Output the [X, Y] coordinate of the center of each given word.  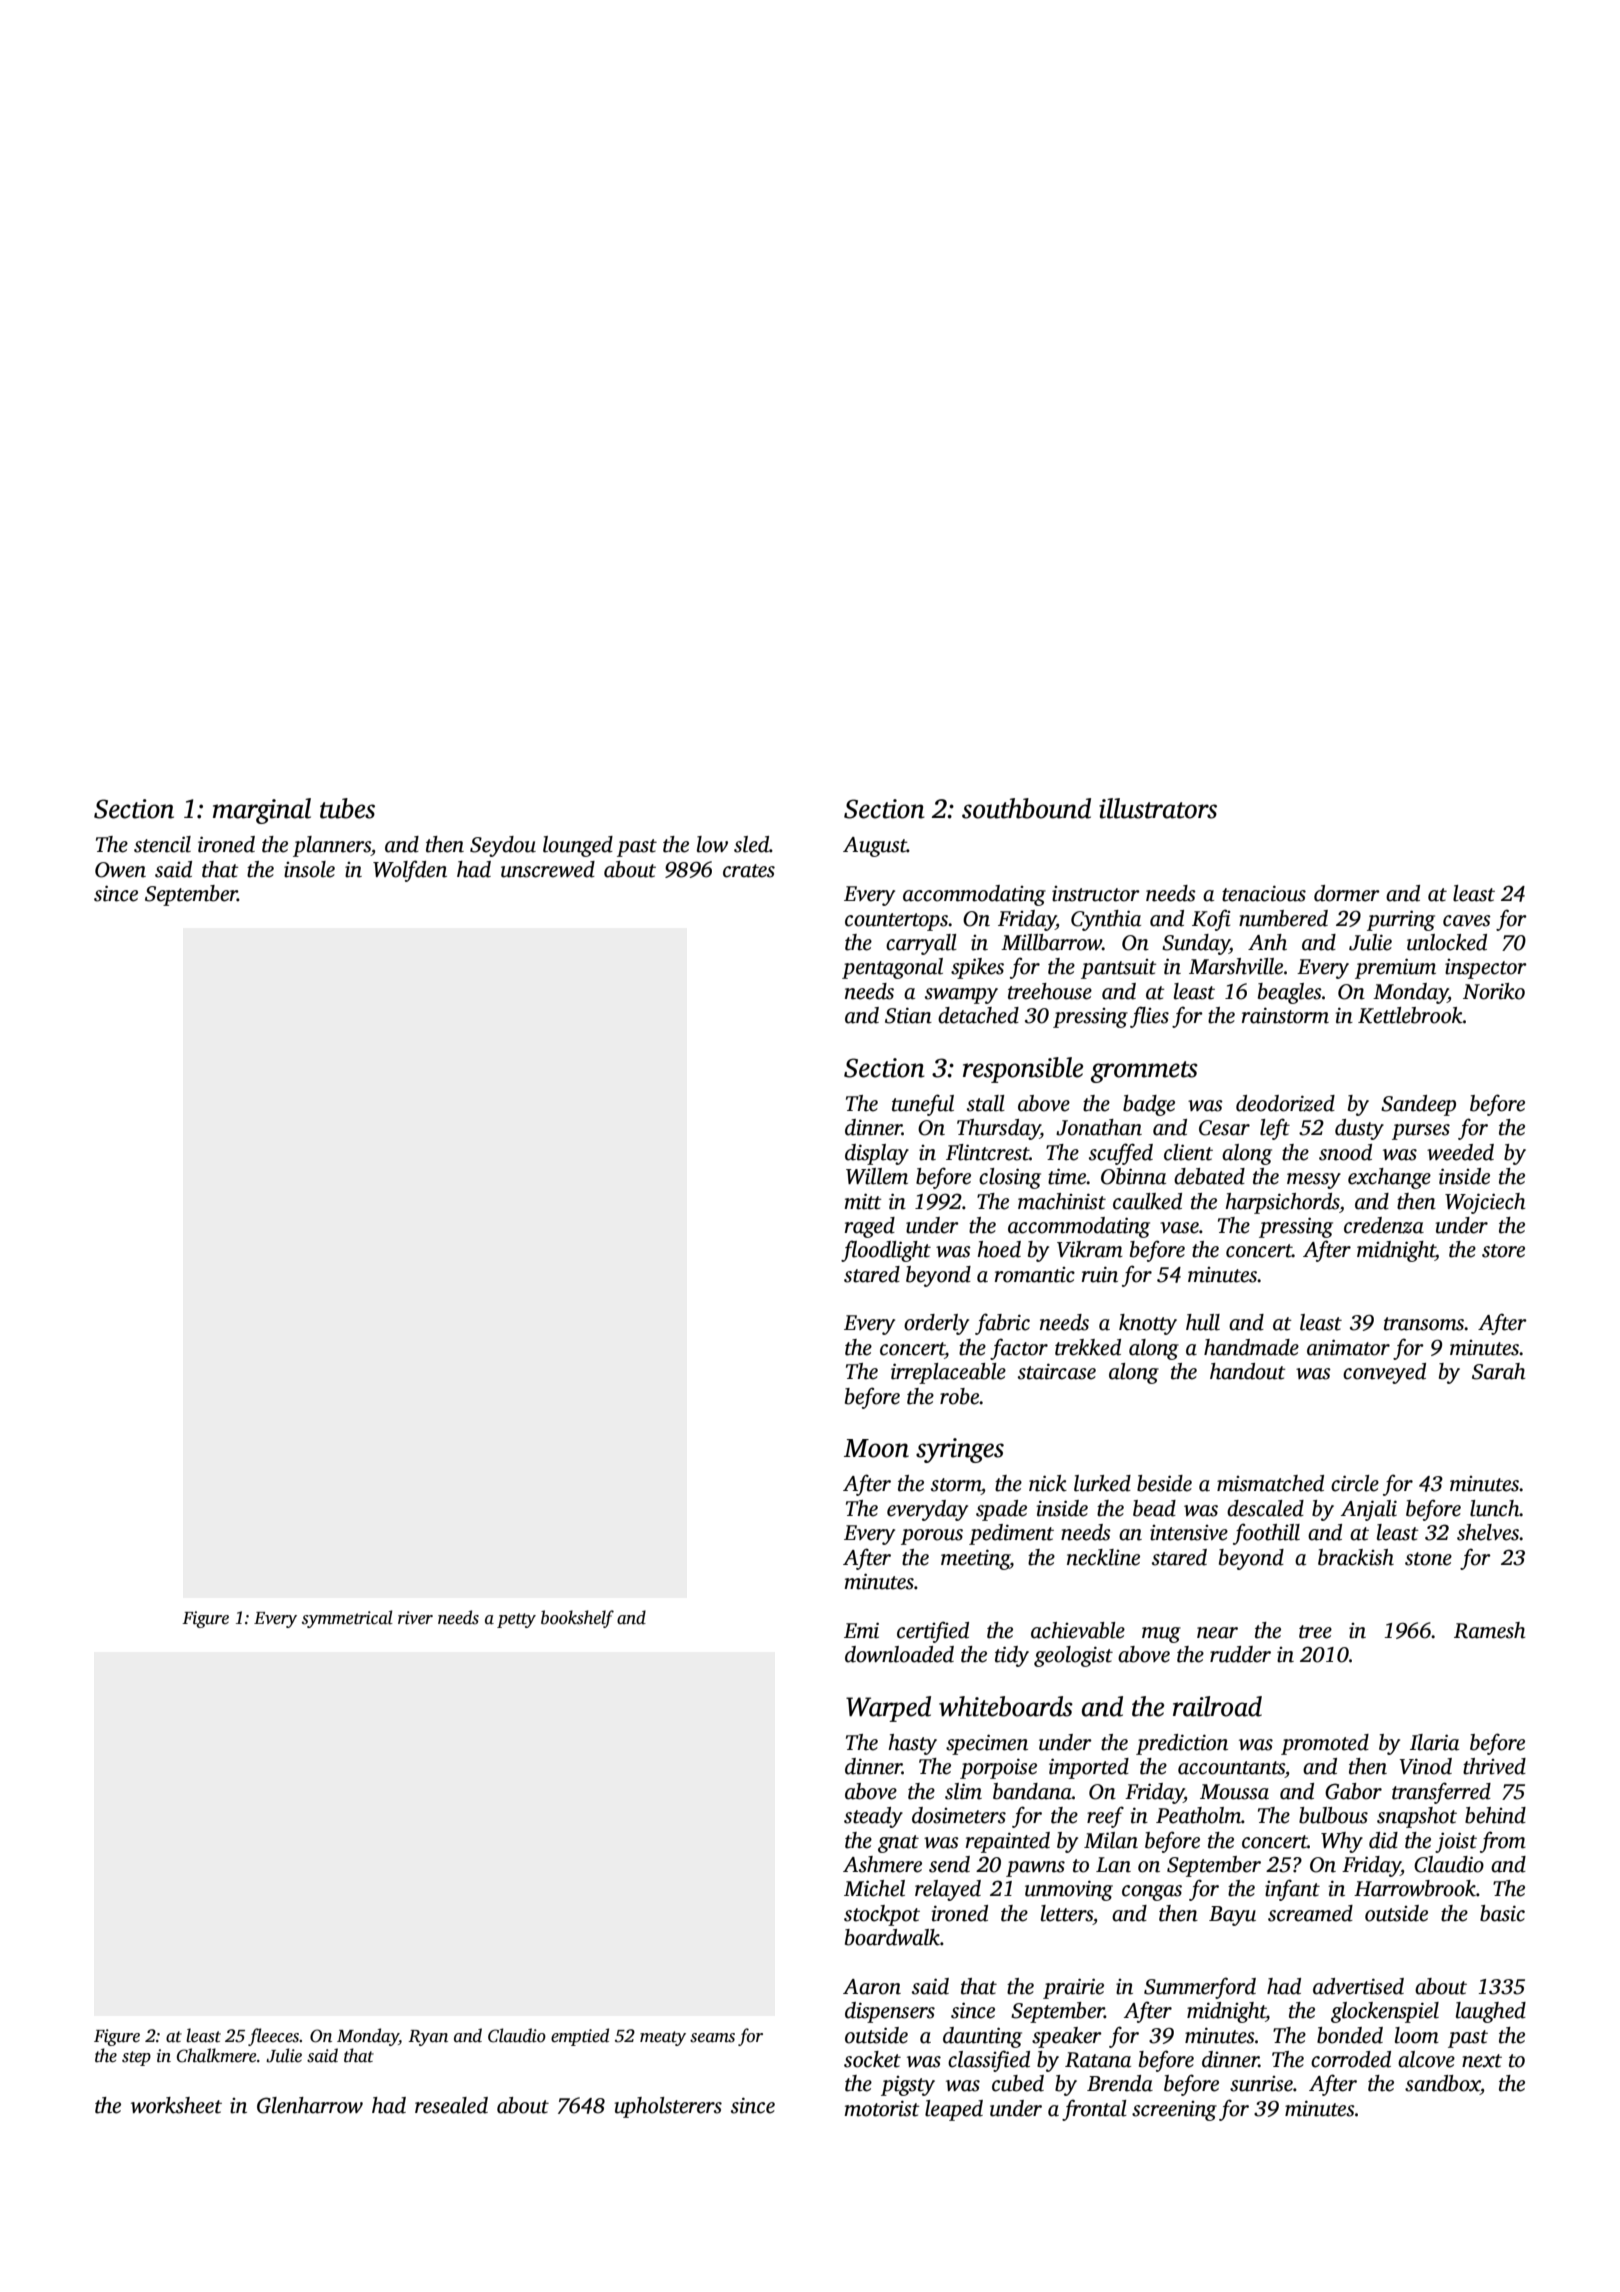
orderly [936, 1324]
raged [870, 1227]
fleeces [274, 2037]
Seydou [503, 846]
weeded [1460, 1152]
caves [1467, 921]
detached [978, 1015]
